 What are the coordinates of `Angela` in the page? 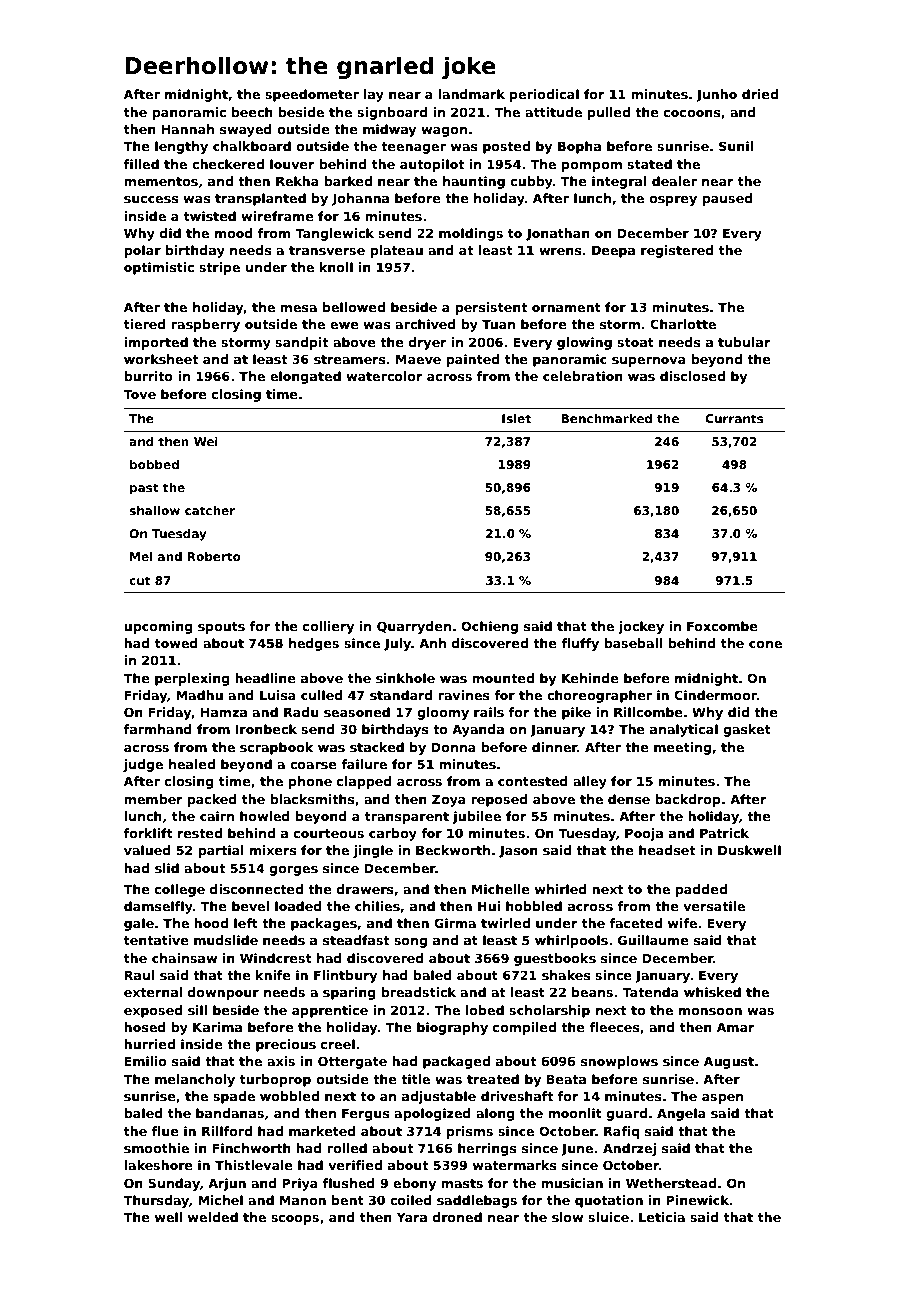 It's located at (681, 1114).
